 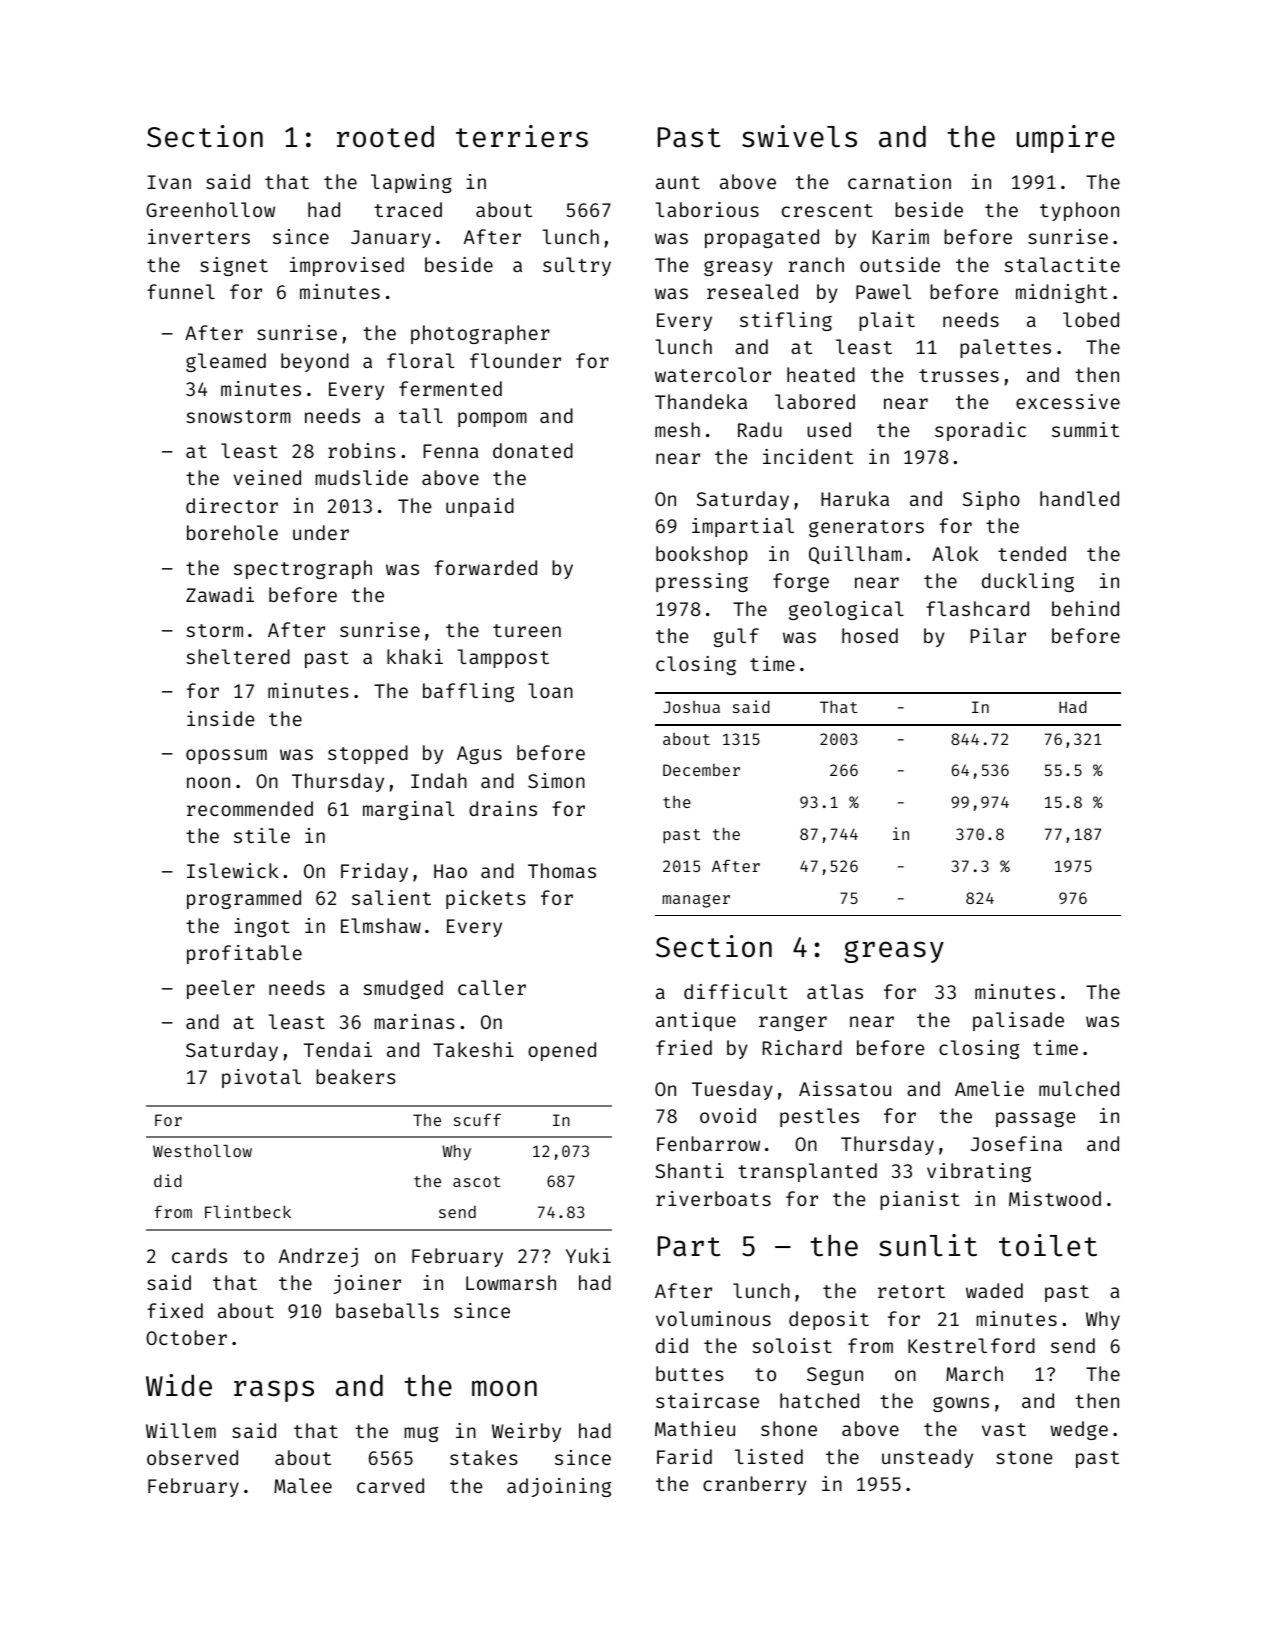 I want to click on profitable, so click(x=244, y=954).
